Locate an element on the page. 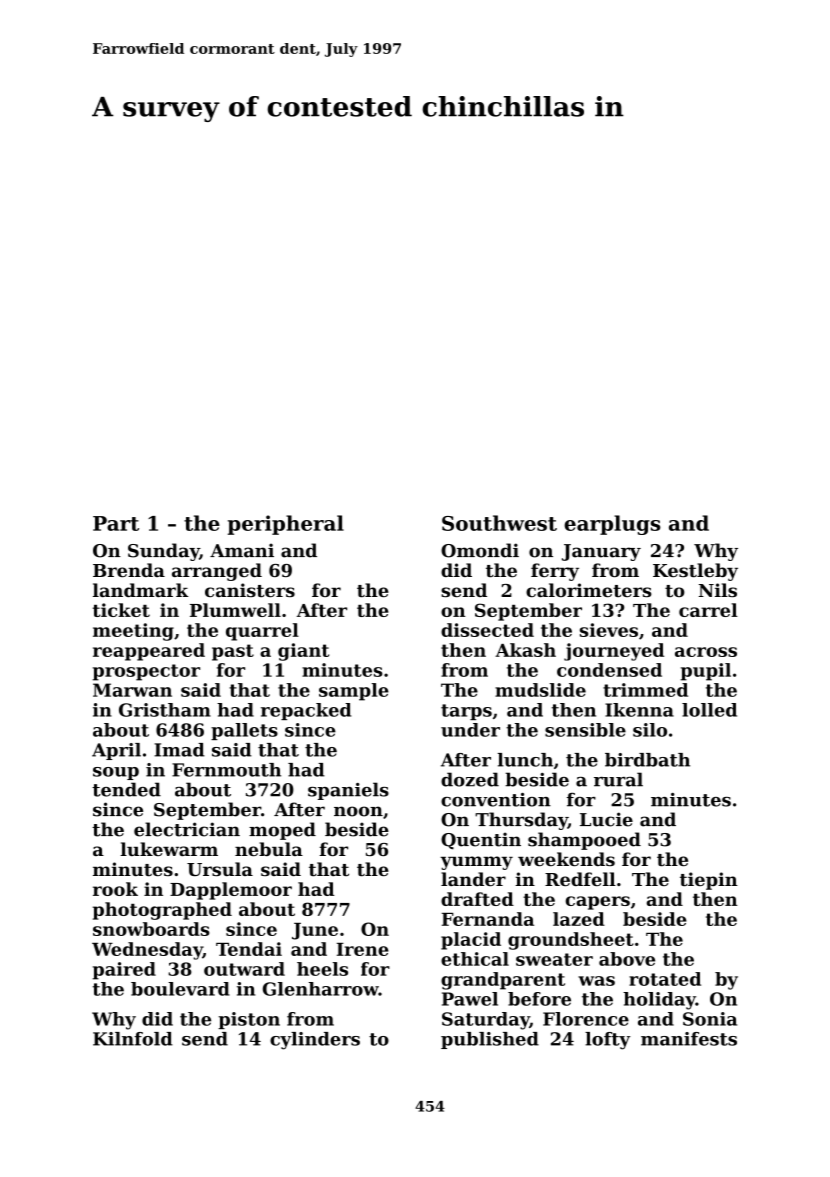 The height and width of the page is (1177, 830). Lucie is located at coordinates (606, 819).
